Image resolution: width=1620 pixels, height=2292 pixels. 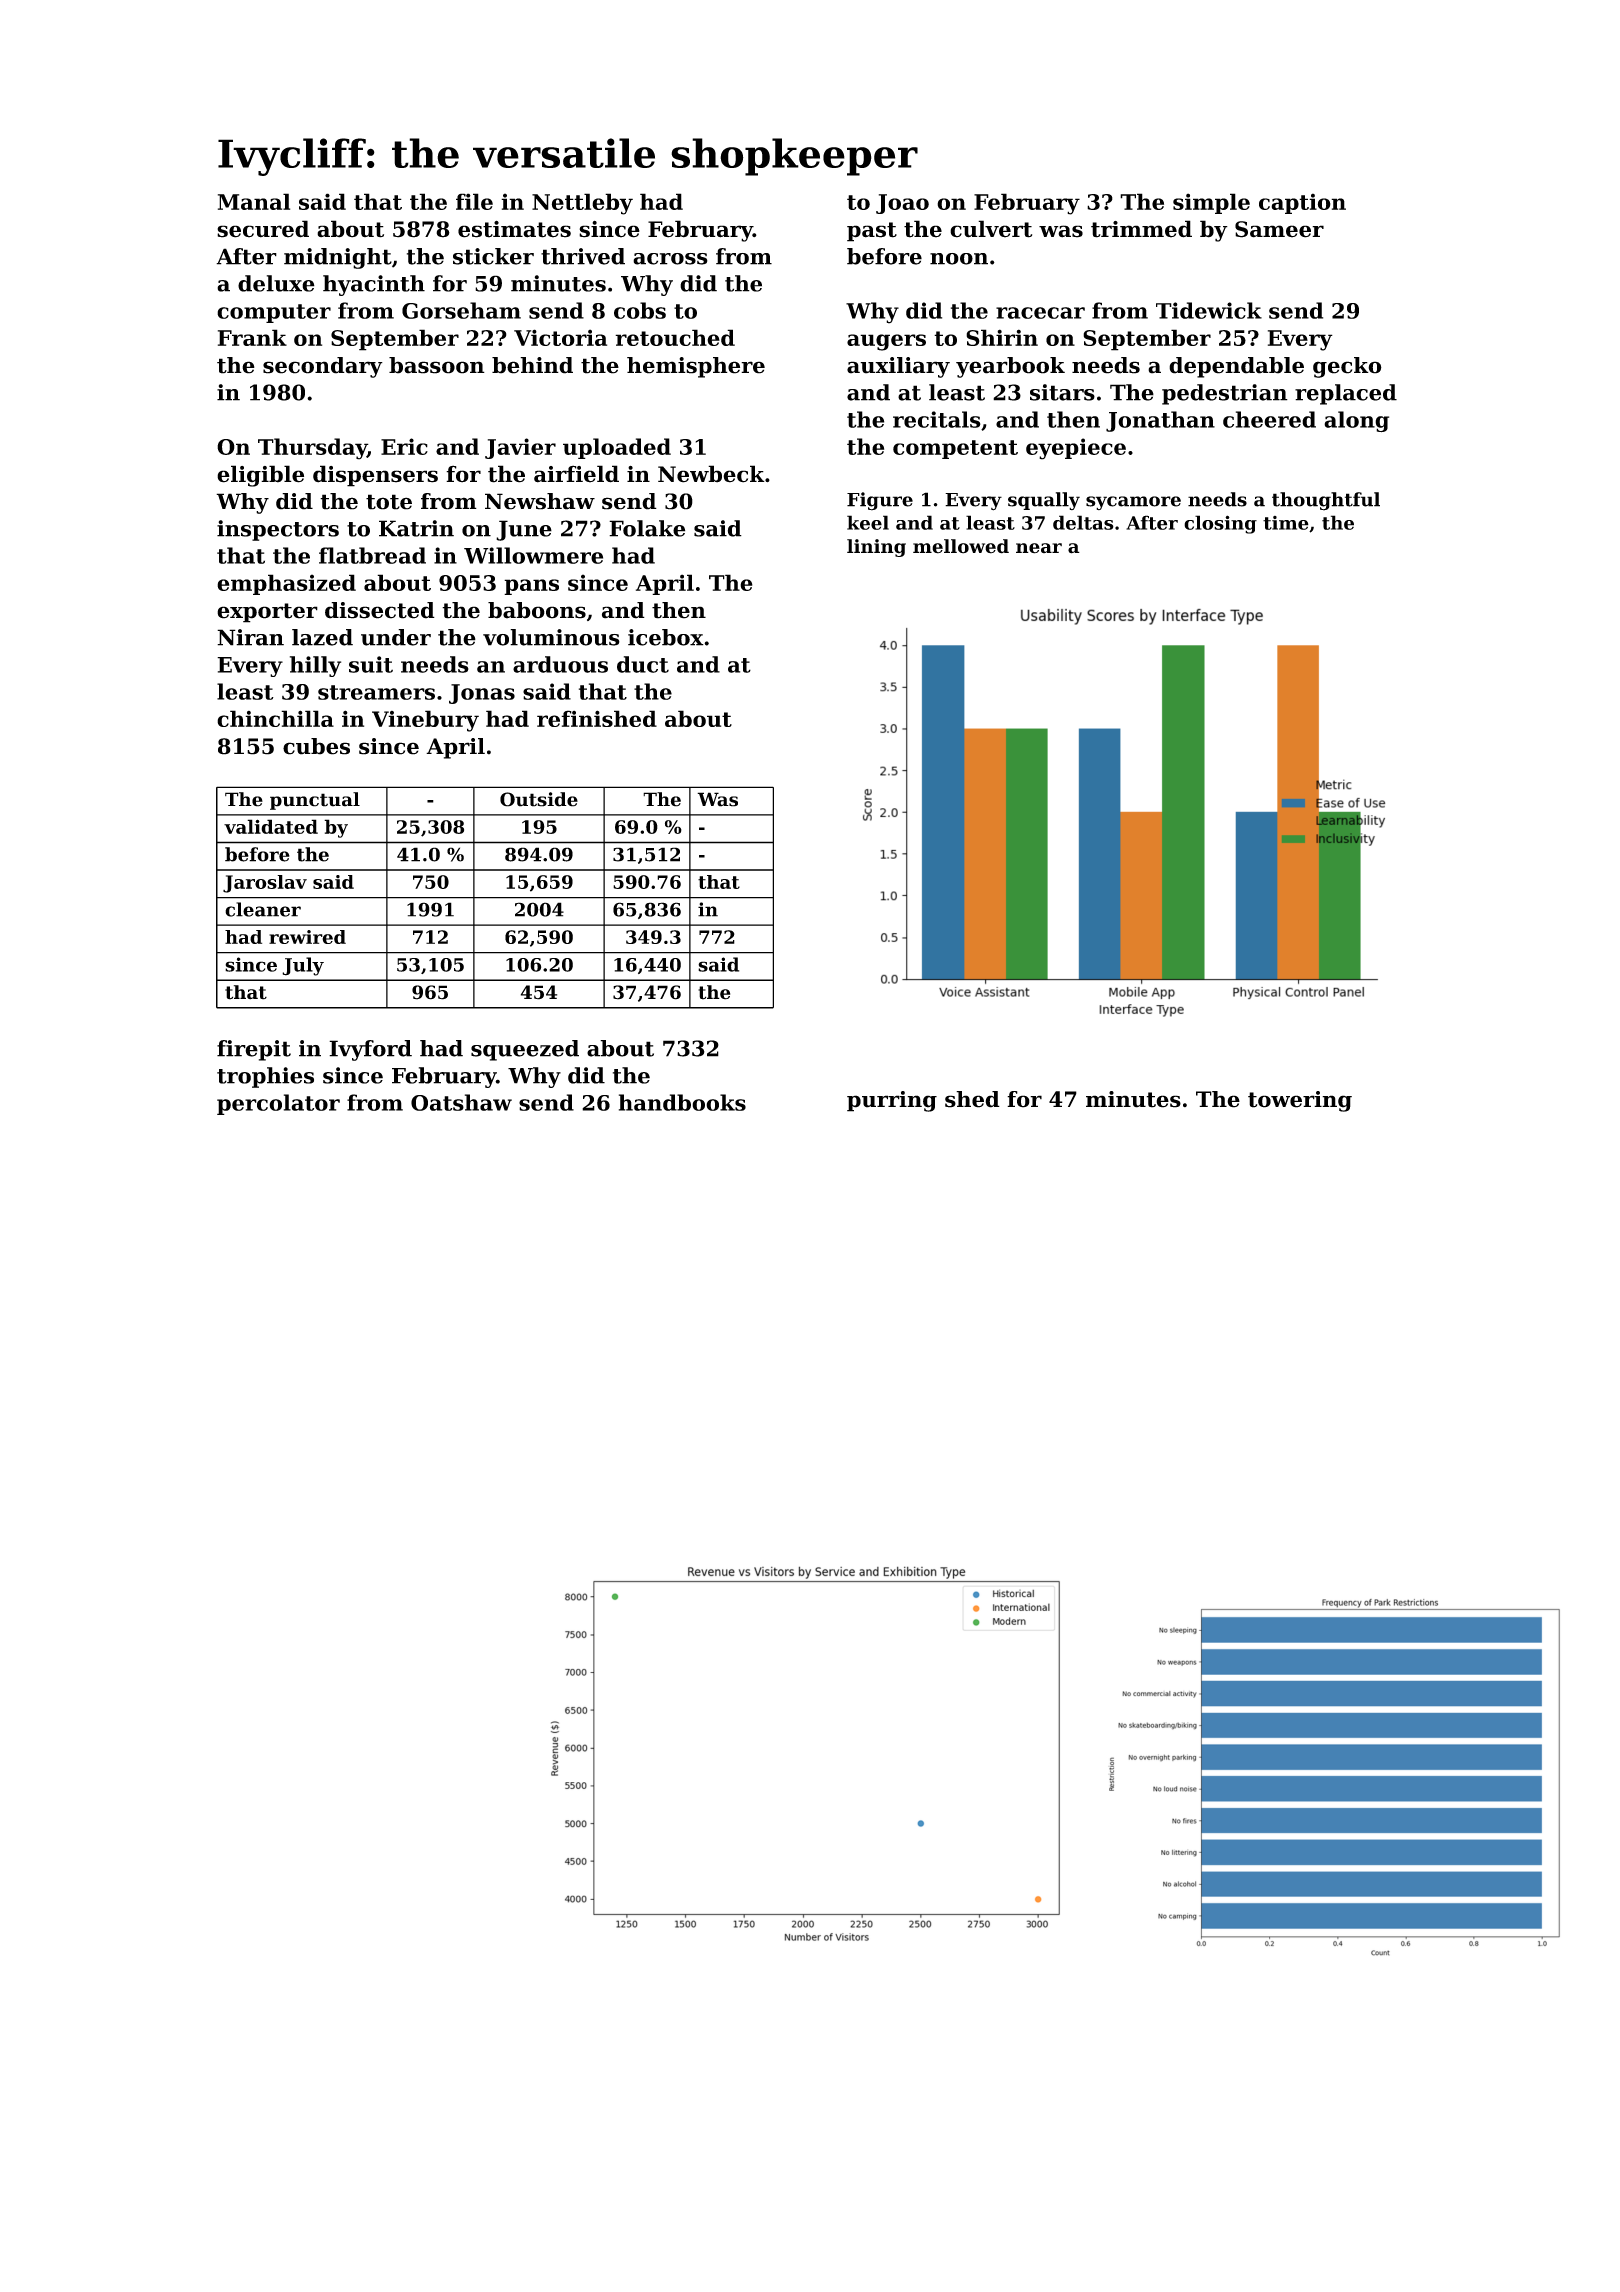 What do you see at coordinates (539, 799) in the image?
I see `Outside` at bounding box center [539, 799].
